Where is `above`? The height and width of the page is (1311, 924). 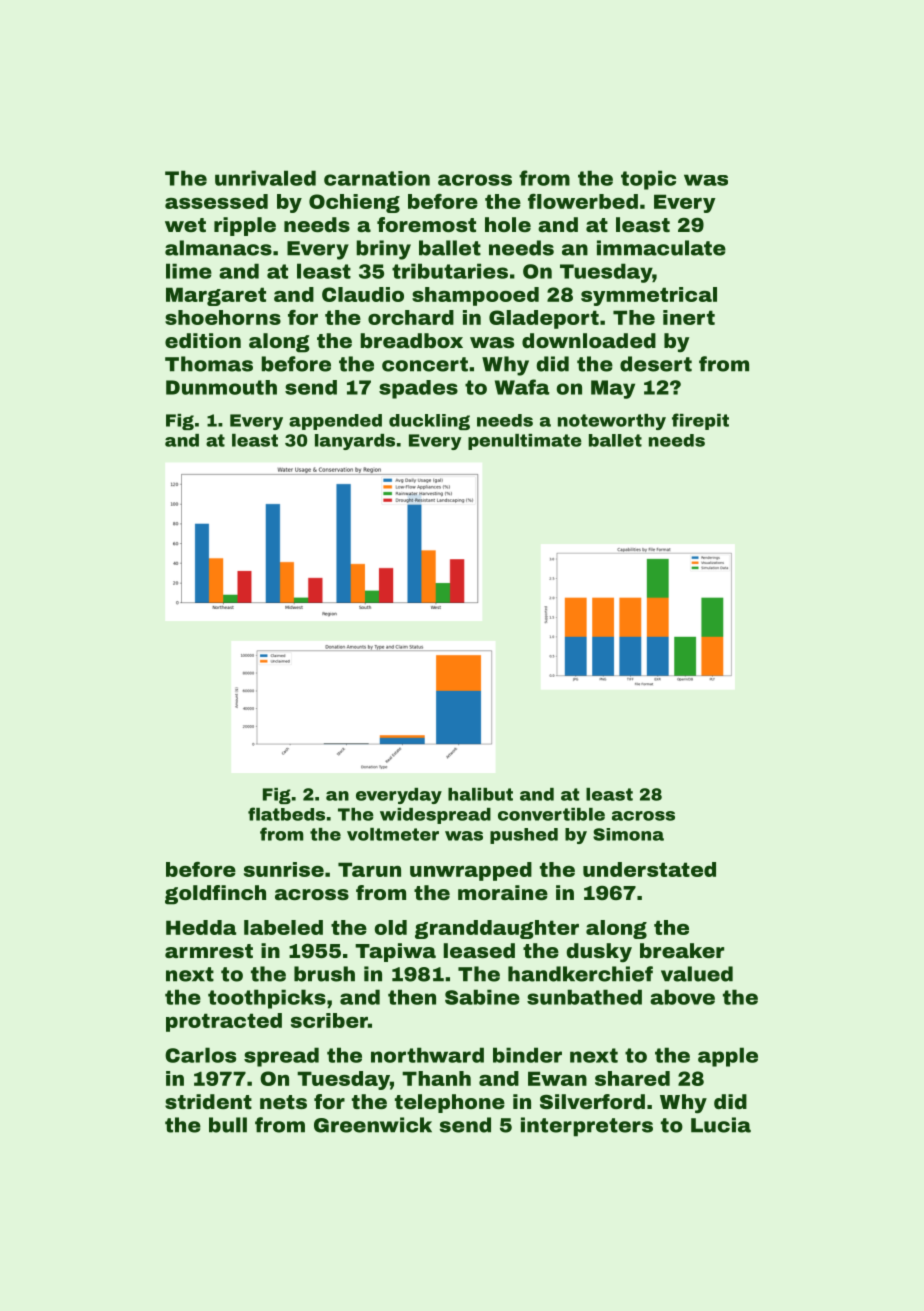
above is located at coordinates (682, 997).
